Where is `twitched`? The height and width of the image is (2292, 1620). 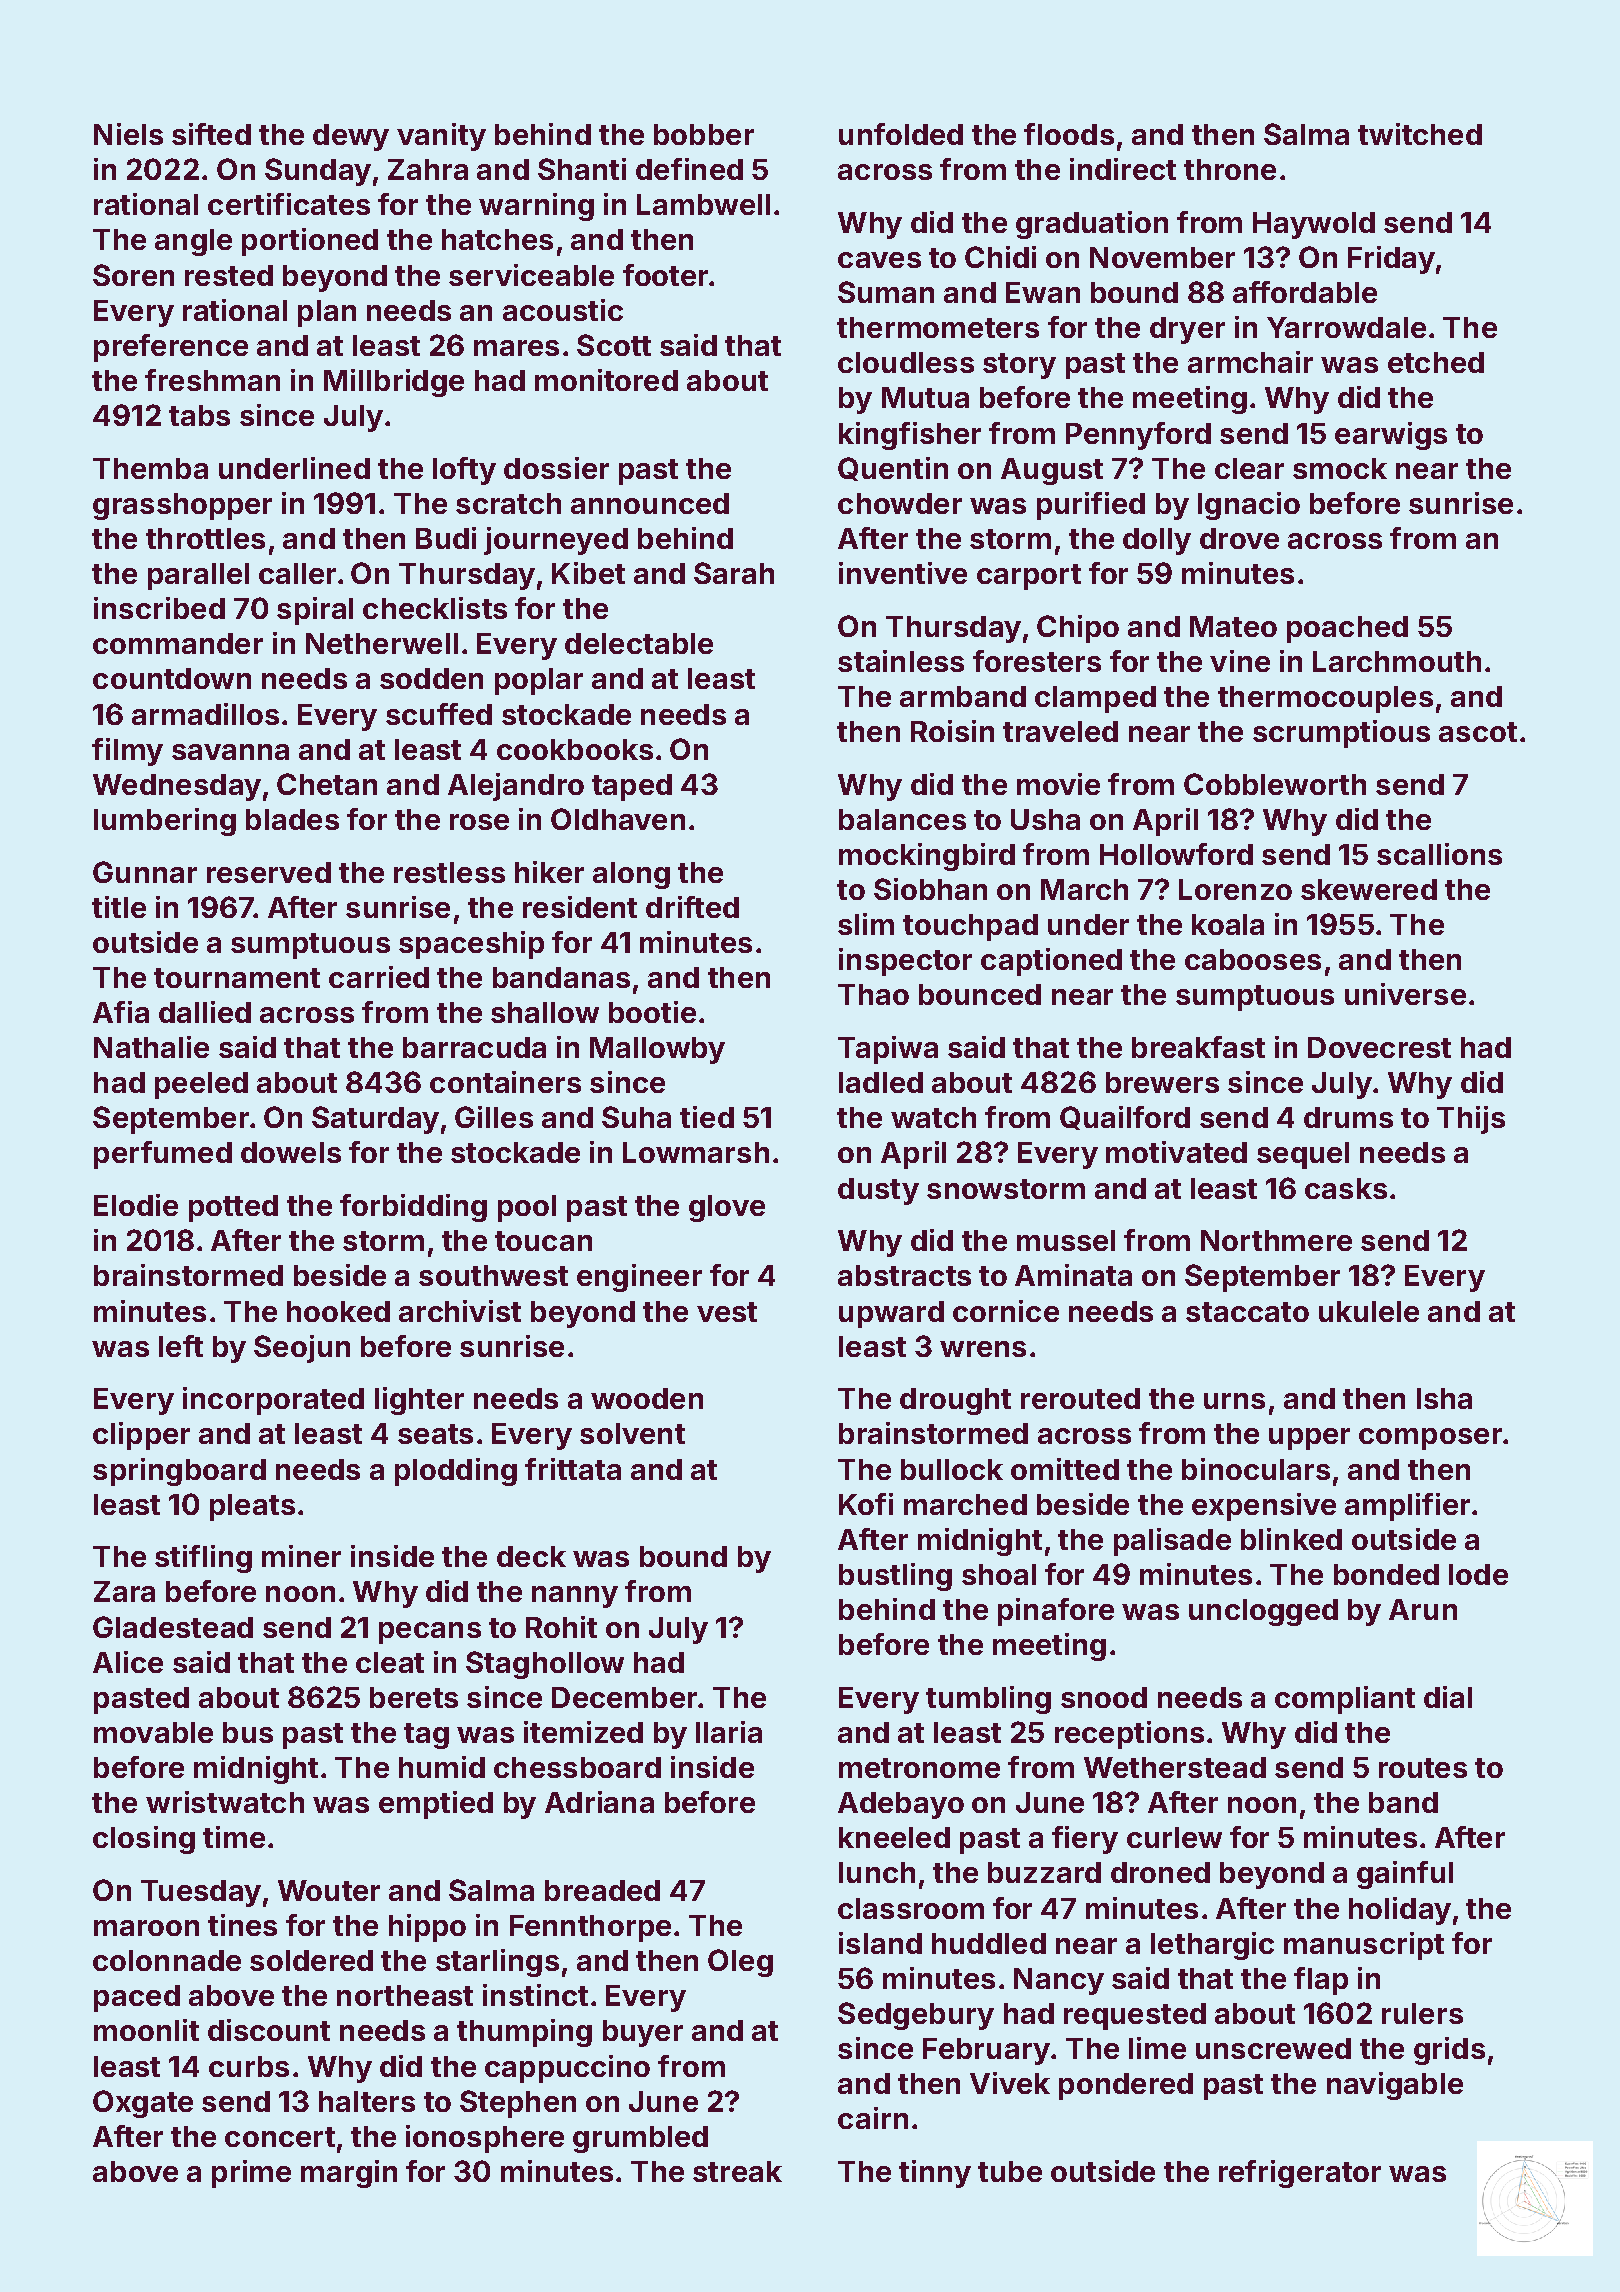 twitched is located at coordinates (1420, 134).
